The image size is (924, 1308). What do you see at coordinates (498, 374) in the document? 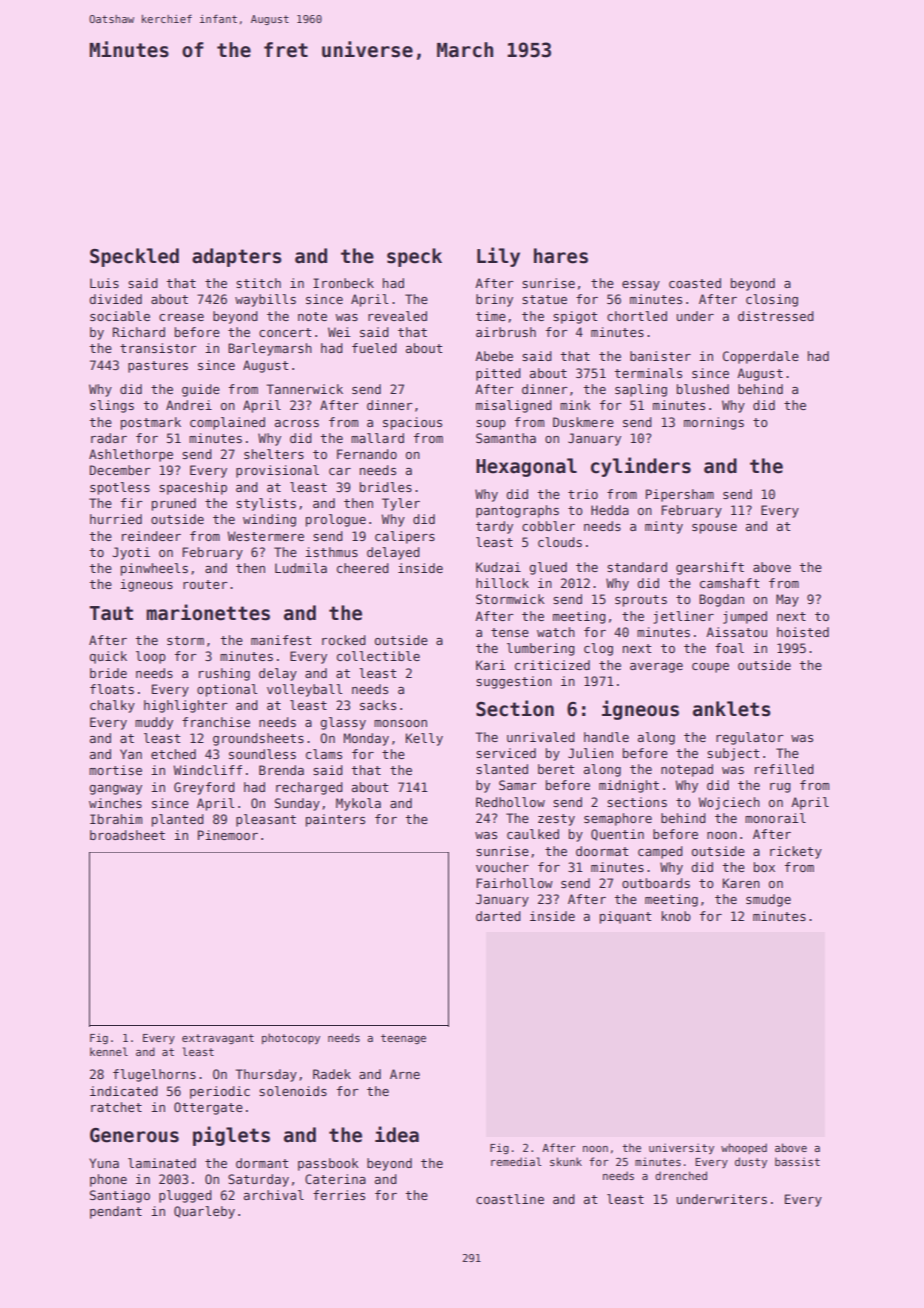
I see `pitted` at bounding box center [498, 374].
